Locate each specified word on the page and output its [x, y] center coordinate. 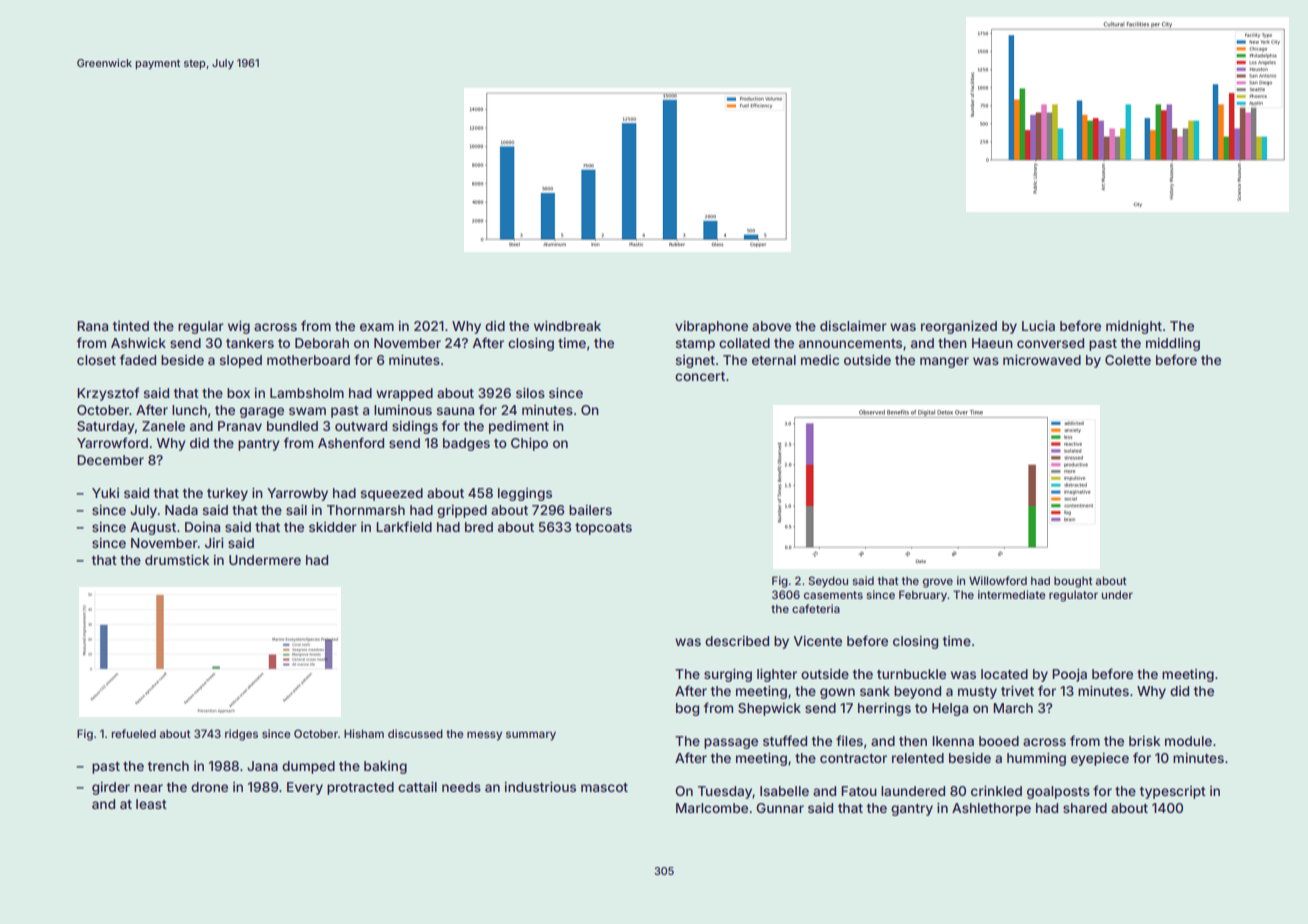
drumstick [177, 560]
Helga [950, 709]
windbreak [567, 326]
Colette [1128, 360]
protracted [360, 788]
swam [307, 411]
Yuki [105, 493]
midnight [1134, 327]
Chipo [529, 444]
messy [484, 736]
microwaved [1042, 360]
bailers [590, 510]
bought [1073, 582]
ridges [241, 735]
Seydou [828, 582]
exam [377, 327]
